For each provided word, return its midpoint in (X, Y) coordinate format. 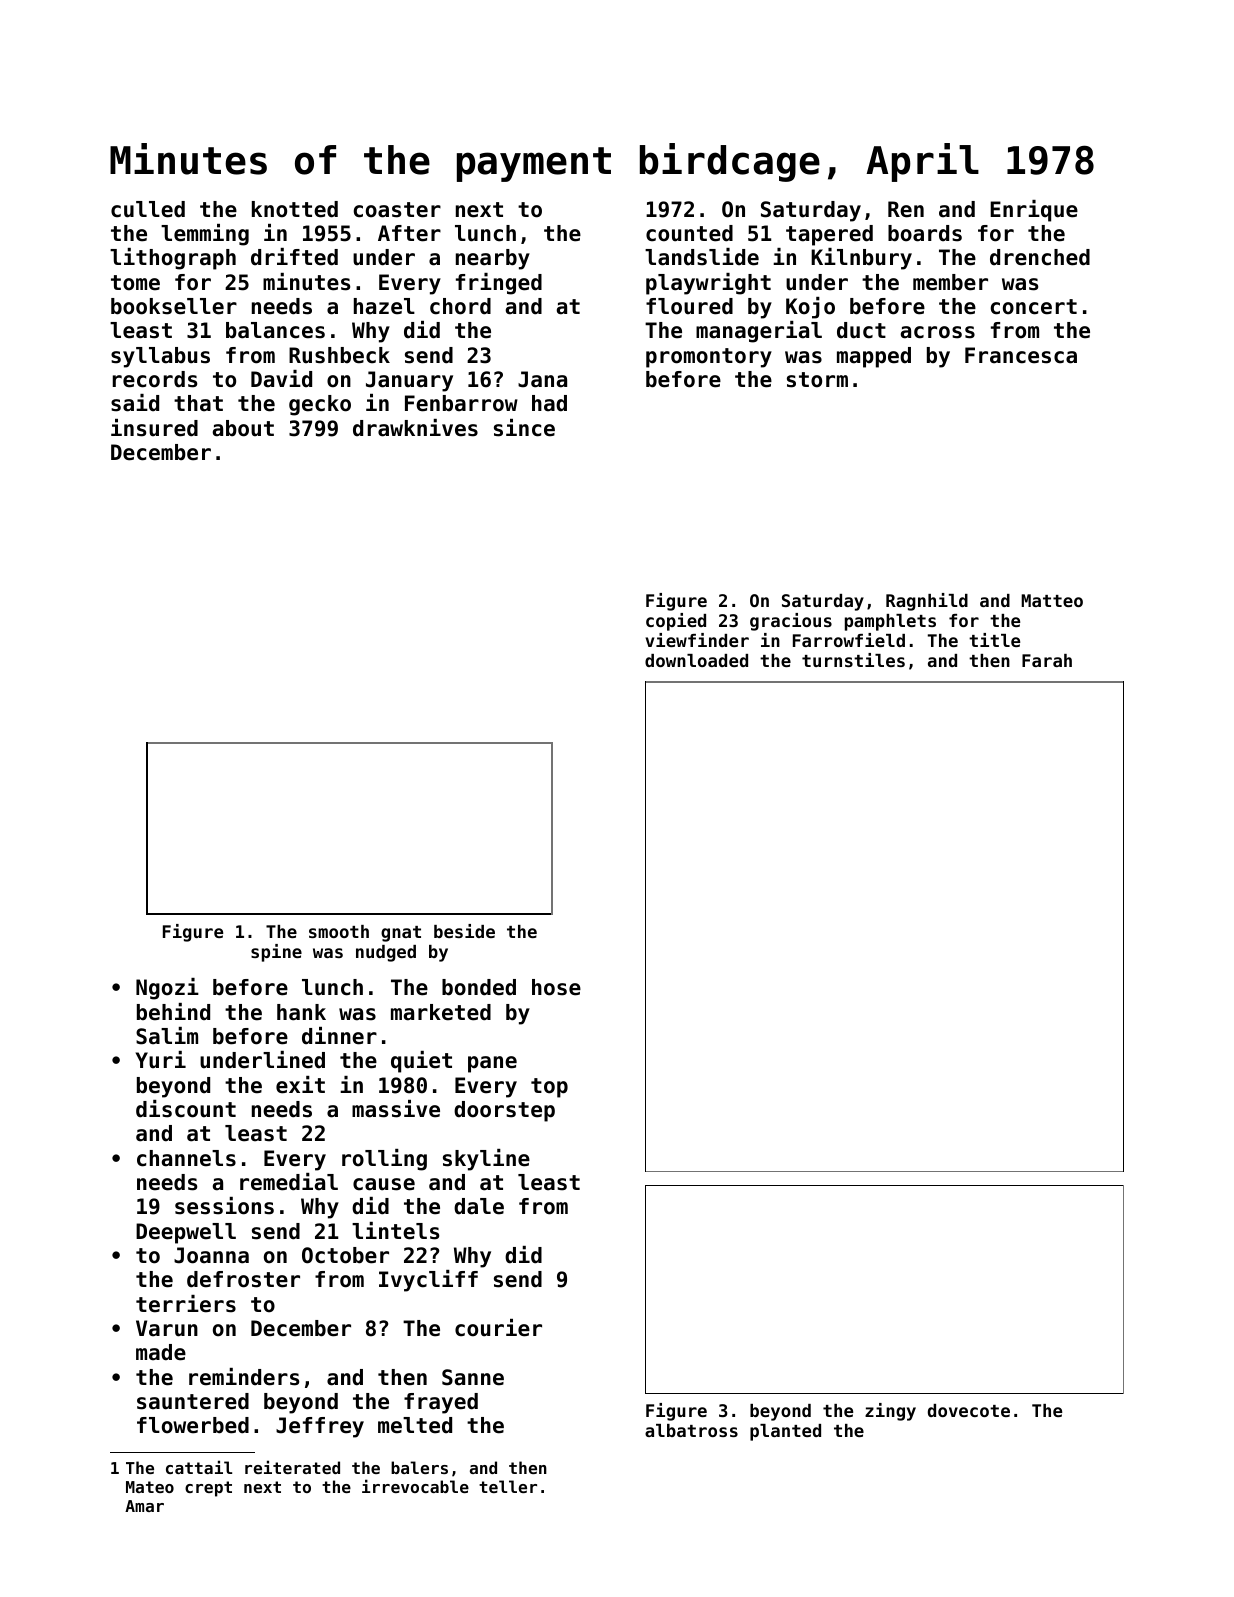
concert (1034, 307)
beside (464, 931)
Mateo (150, 1487)
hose (556, 987)
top (549, 1088)
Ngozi (167, 989)
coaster (397, 210)
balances (275, 330)
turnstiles (853, 660)
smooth (339, 931)
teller (508, 1486)
